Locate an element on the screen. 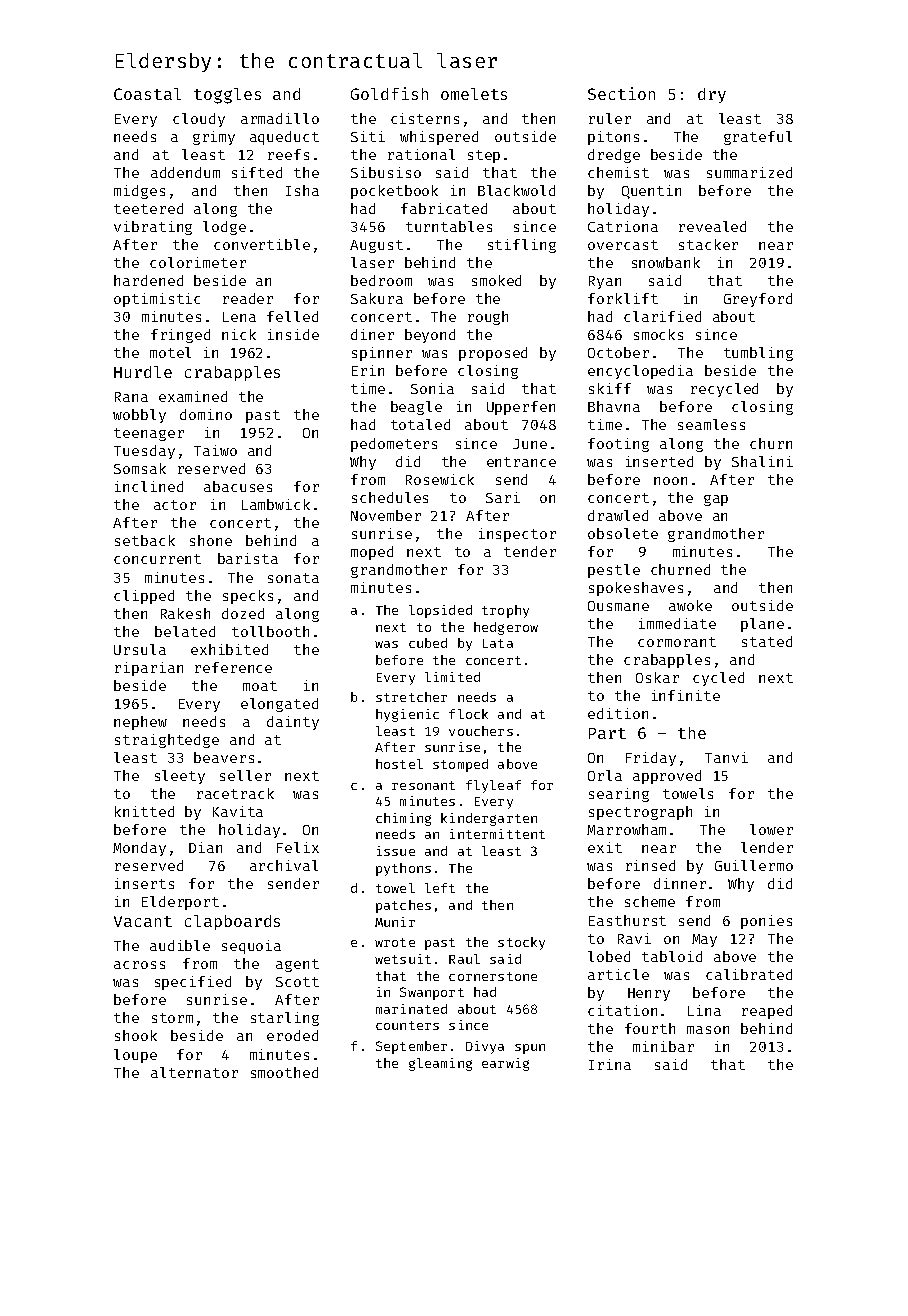 The width and height of the screenshot is (908, 1316). dry is located at coordinates (712, 95).
